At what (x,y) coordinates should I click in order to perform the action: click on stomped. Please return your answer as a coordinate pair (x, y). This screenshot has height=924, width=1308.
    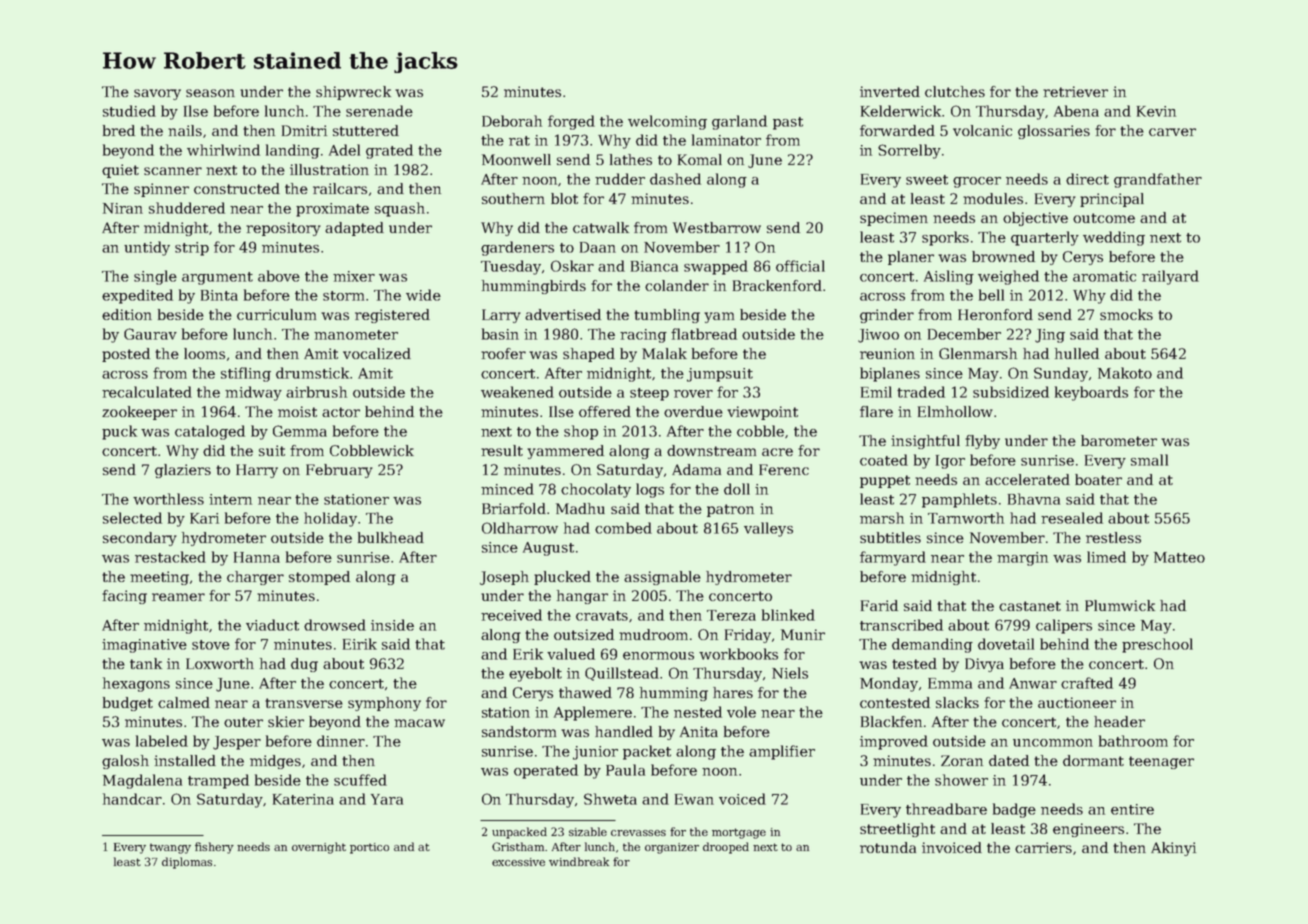
    Looking at the image, I should click on (319, 578).
